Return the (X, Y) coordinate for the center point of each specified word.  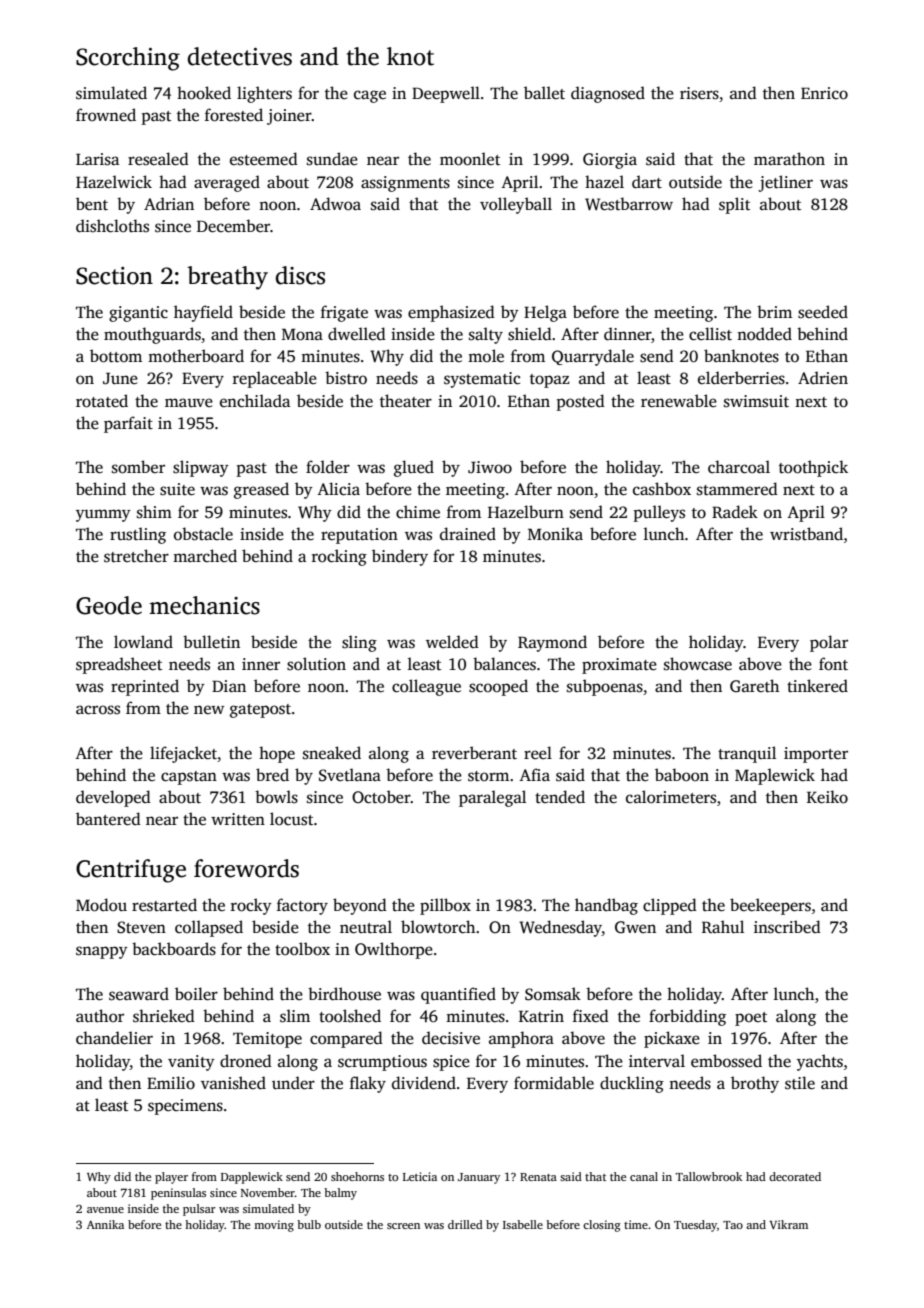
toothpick (813, 468)
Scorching (128, 59)
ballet (544, 93)
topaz (549, 381)
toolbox (302, 949)
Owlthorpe (394, 950)
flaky (368, 1084)
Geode (109, 605)
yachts (820, 1062)
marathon (789, 159)
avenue (105, 1210)
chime (418, 512)
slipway (201, 468)
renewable (679, 401)
